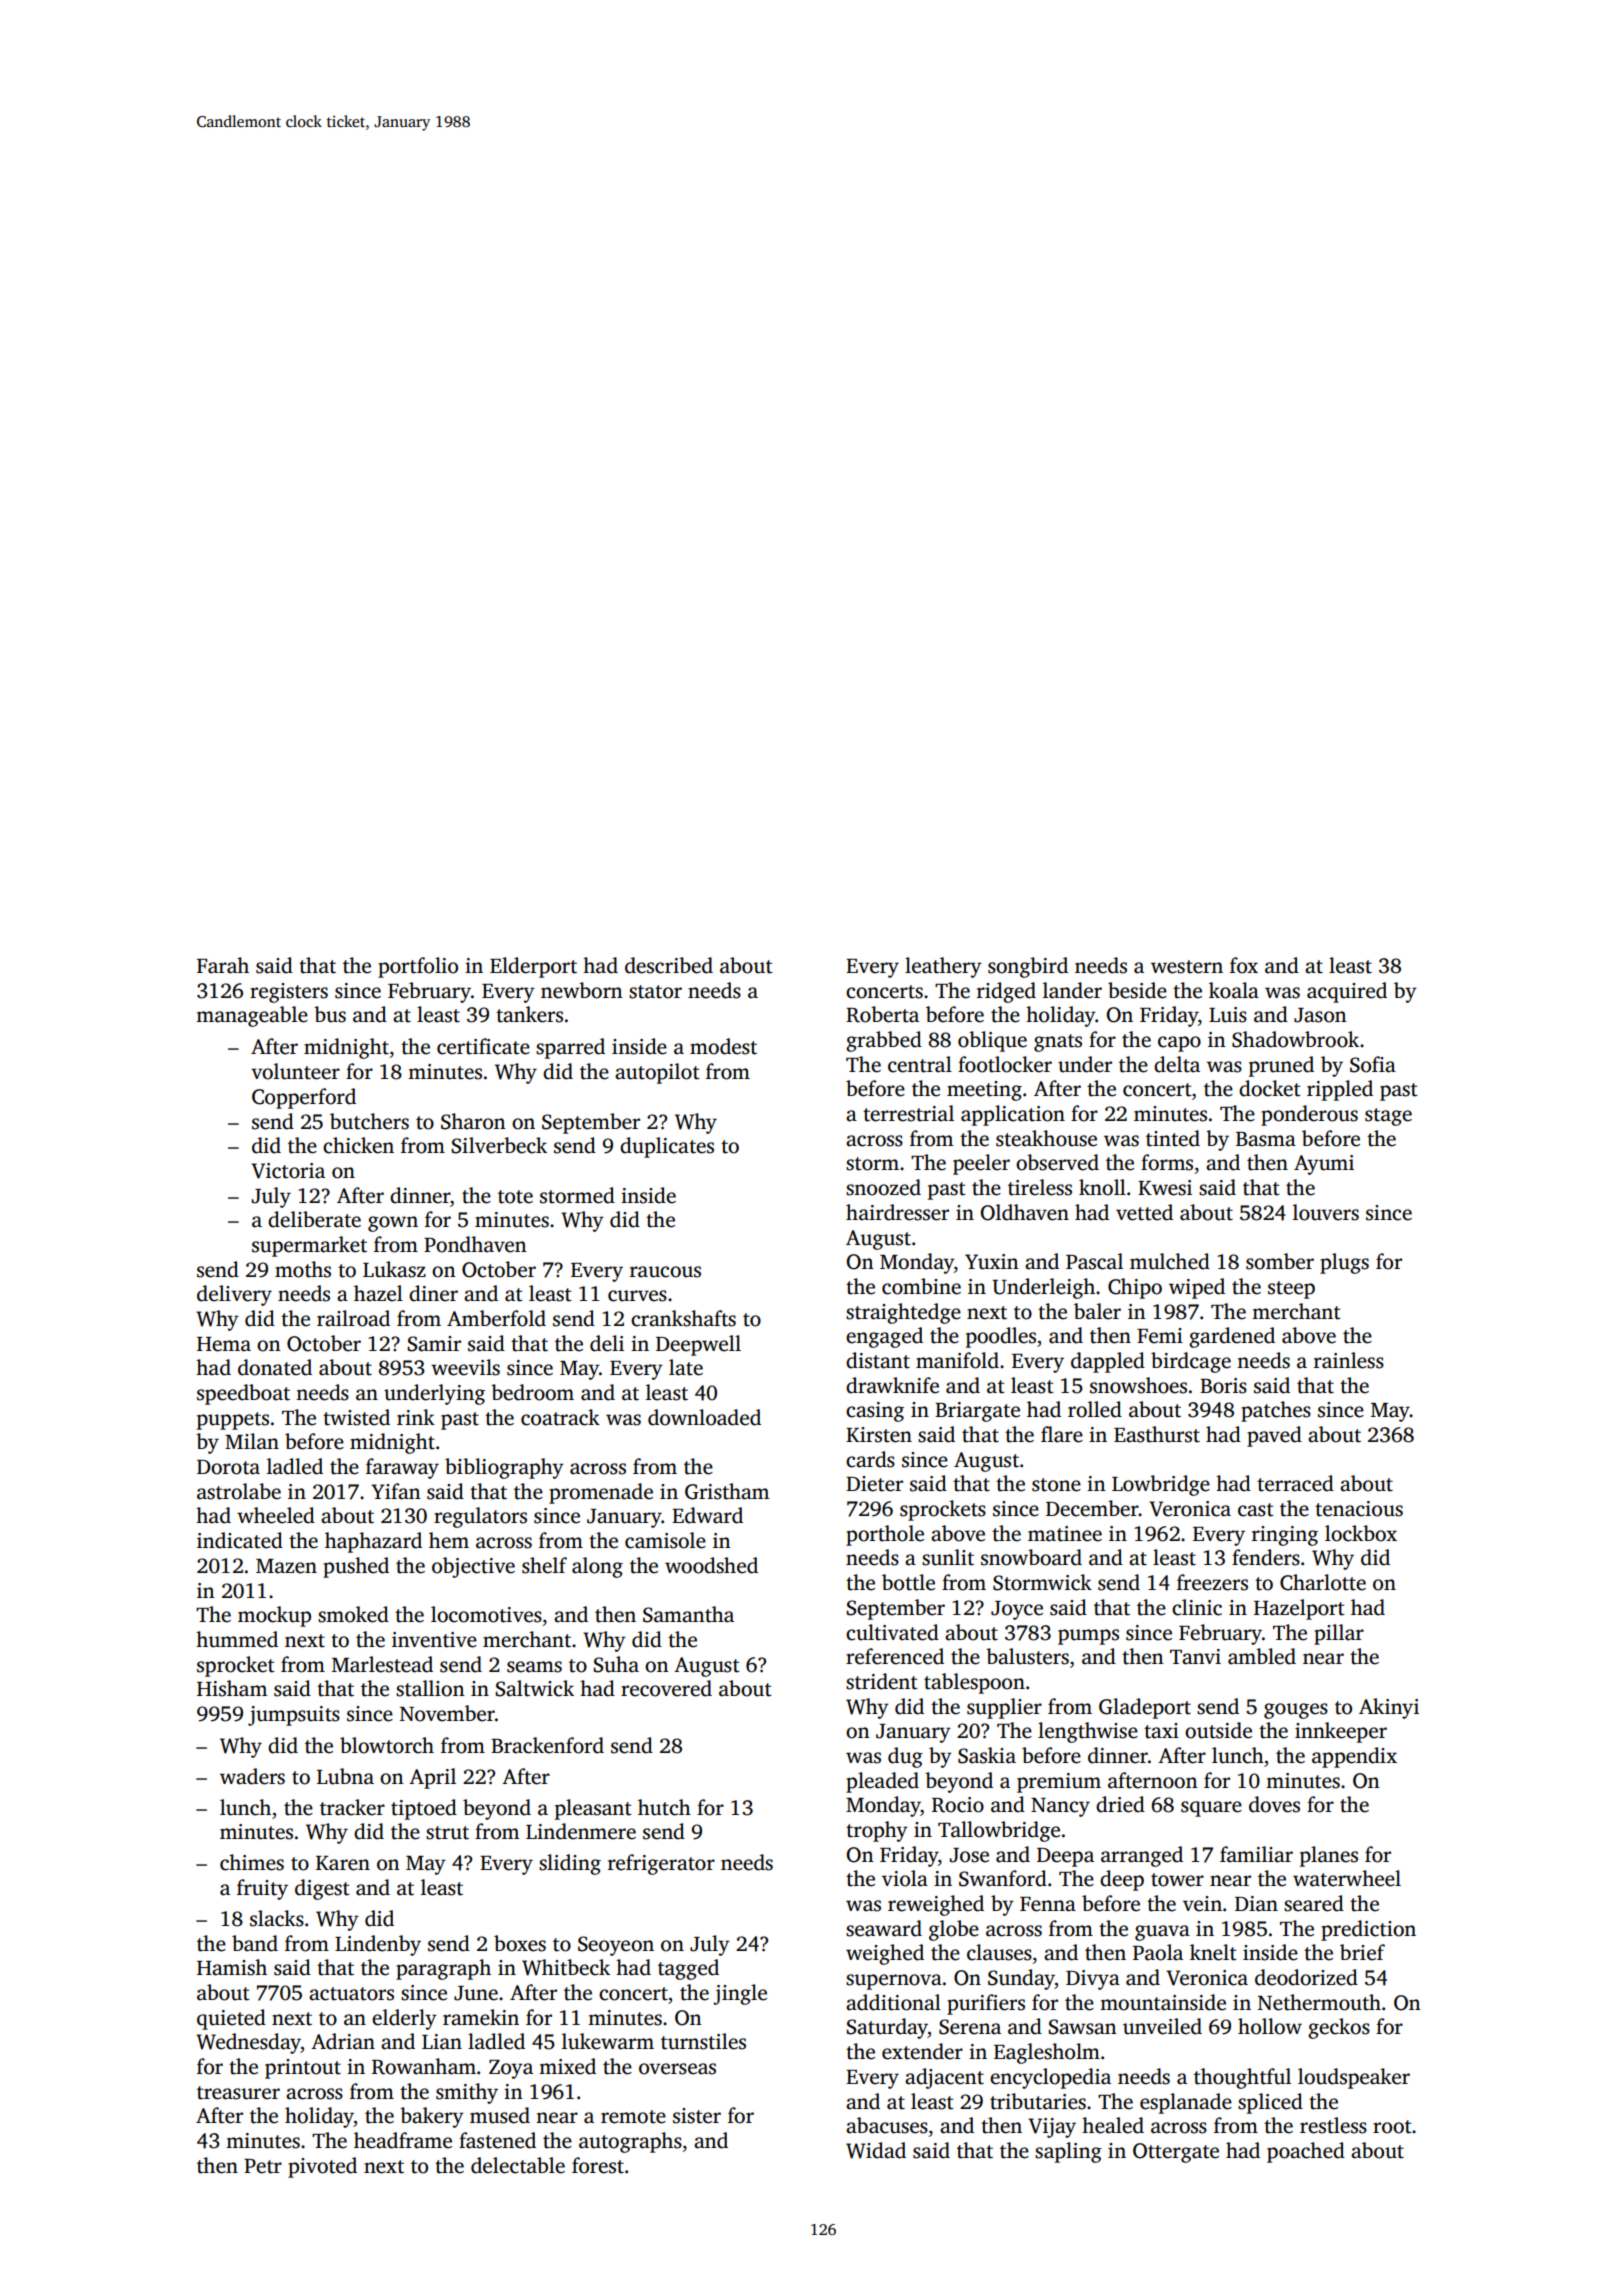 The width and height of the screenshot is (1620, 2292). What do you see at coordinates (345, 1776) in the screenshot?
I see `Lubna` at bounding box center [345, 1776].
